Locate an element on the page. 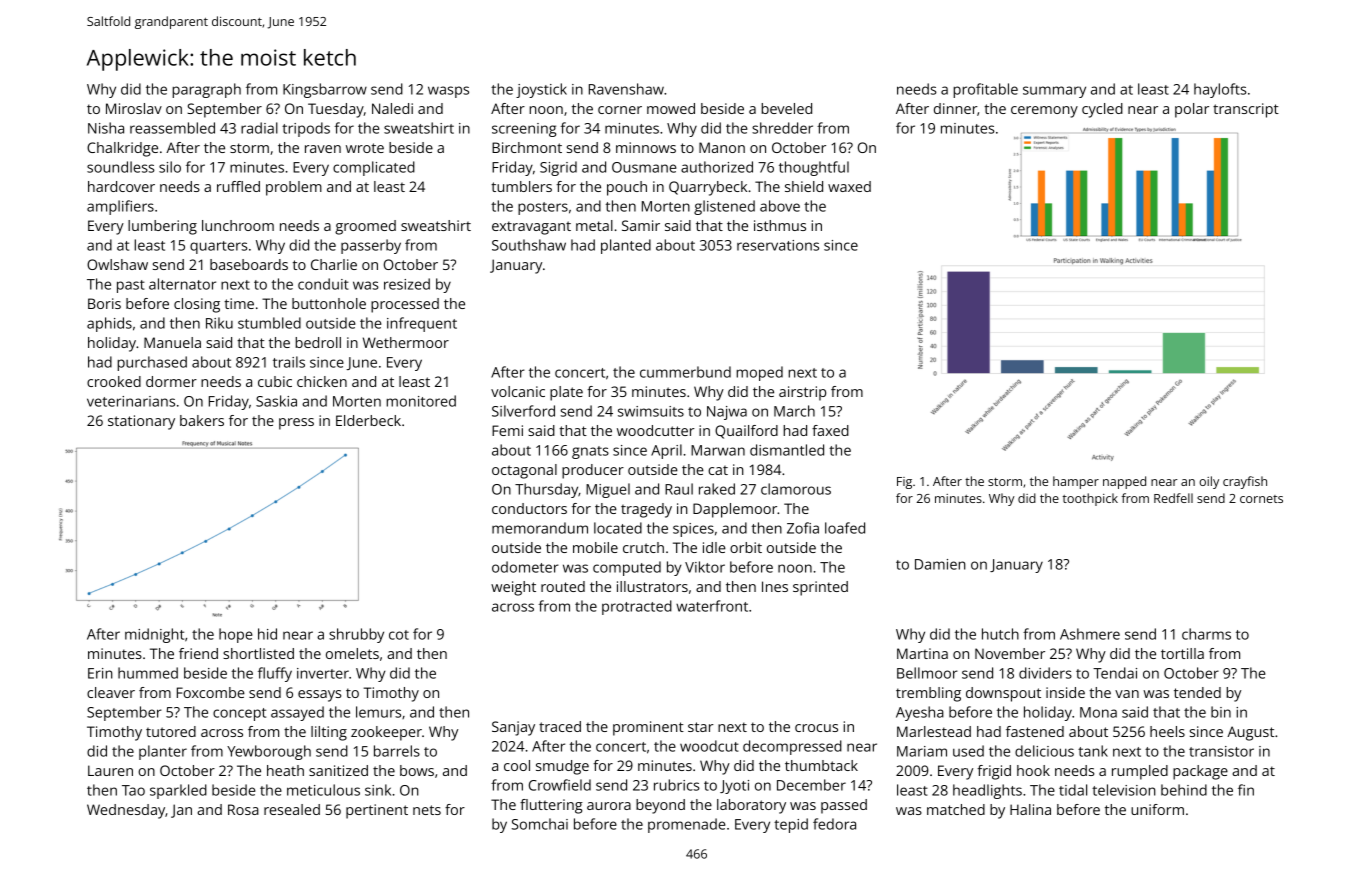 This page has width=1372, height=887. Rosa is located at coordinates (243, 809).
